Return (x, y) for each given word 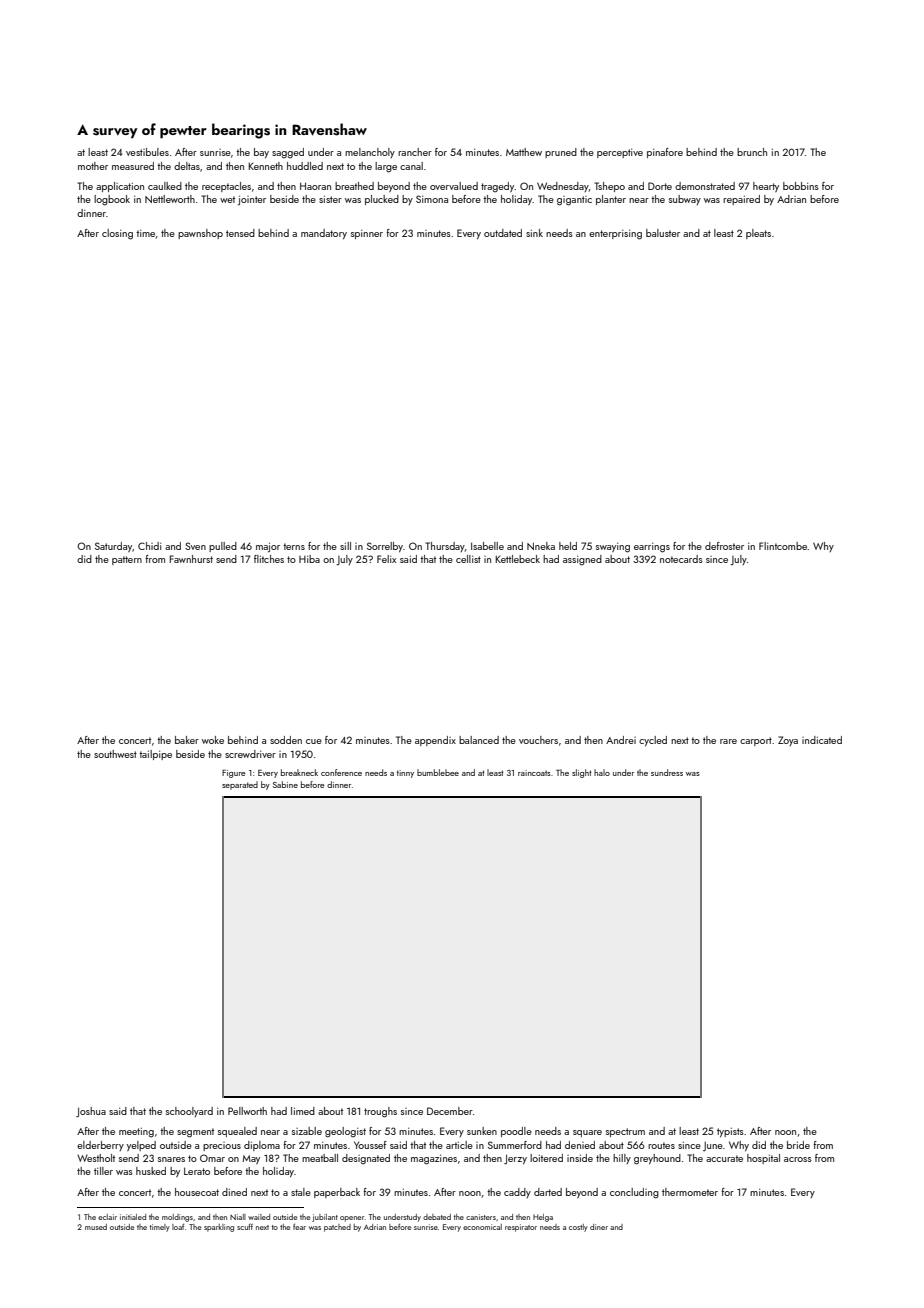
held (568, 546)
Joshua (91, 1112)
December (450, 1111)
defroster (724, 546)
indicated (822, 740)
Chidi (149, 546)
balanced (479, 740)
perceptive (620, 153)
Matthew (524, 152)
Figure (234, 774)
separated (240, 785)
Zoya (788, 741)
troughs (380, 1112)
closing (117, 234)
